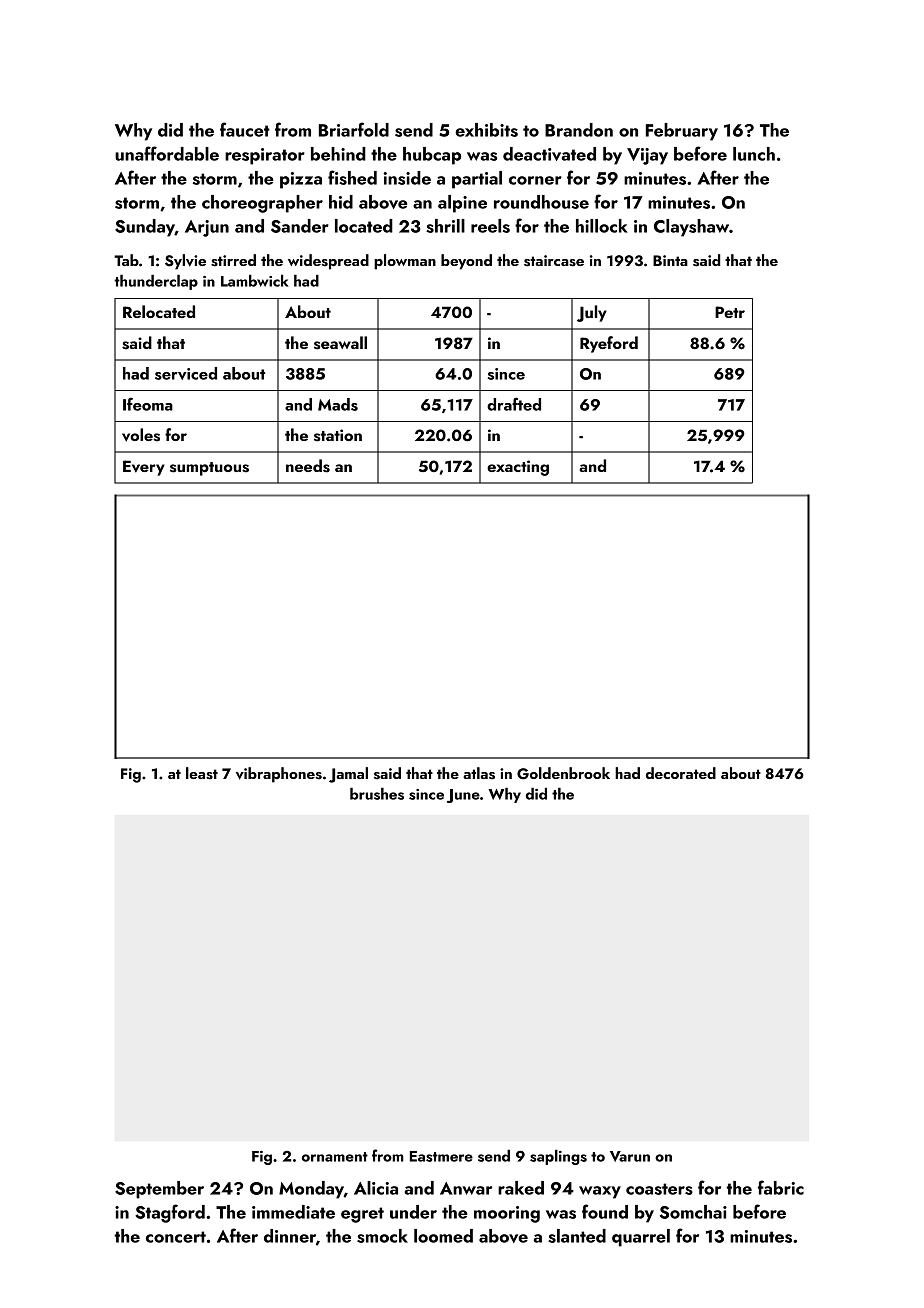  What do you see at coordinates (176, 1237) in the screenshot?
I see `concert` at bounding box center [176, 1237].
